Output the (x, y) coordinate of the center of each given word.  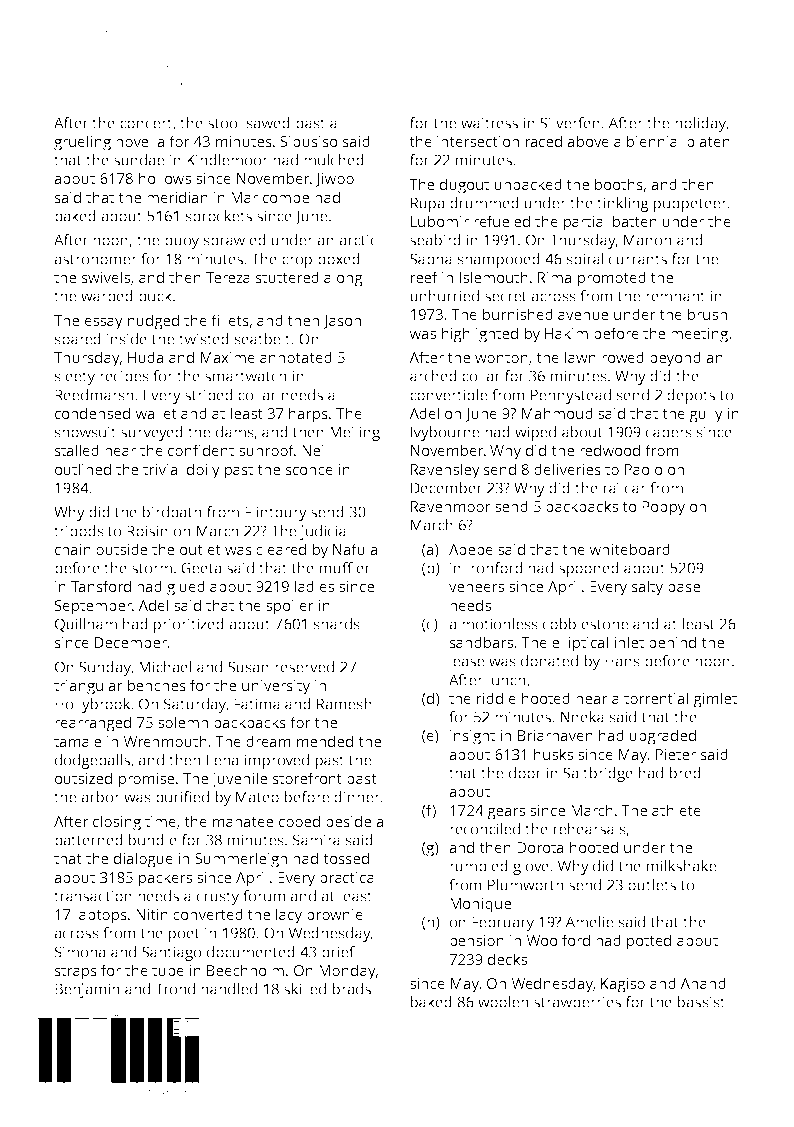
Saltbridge (598, 774)
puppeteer (690, 205)
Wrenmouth (165, 741)
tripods (79, 532)
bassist (701, 1002)
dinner (357, 797)
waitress (489, 123)
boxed (339, 259)
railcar (625, 488)
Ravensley (445, 471)
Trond (175, 989)
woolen (503, 1002)
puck (155, 297)
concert (146, 123)
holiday (700, 124)
